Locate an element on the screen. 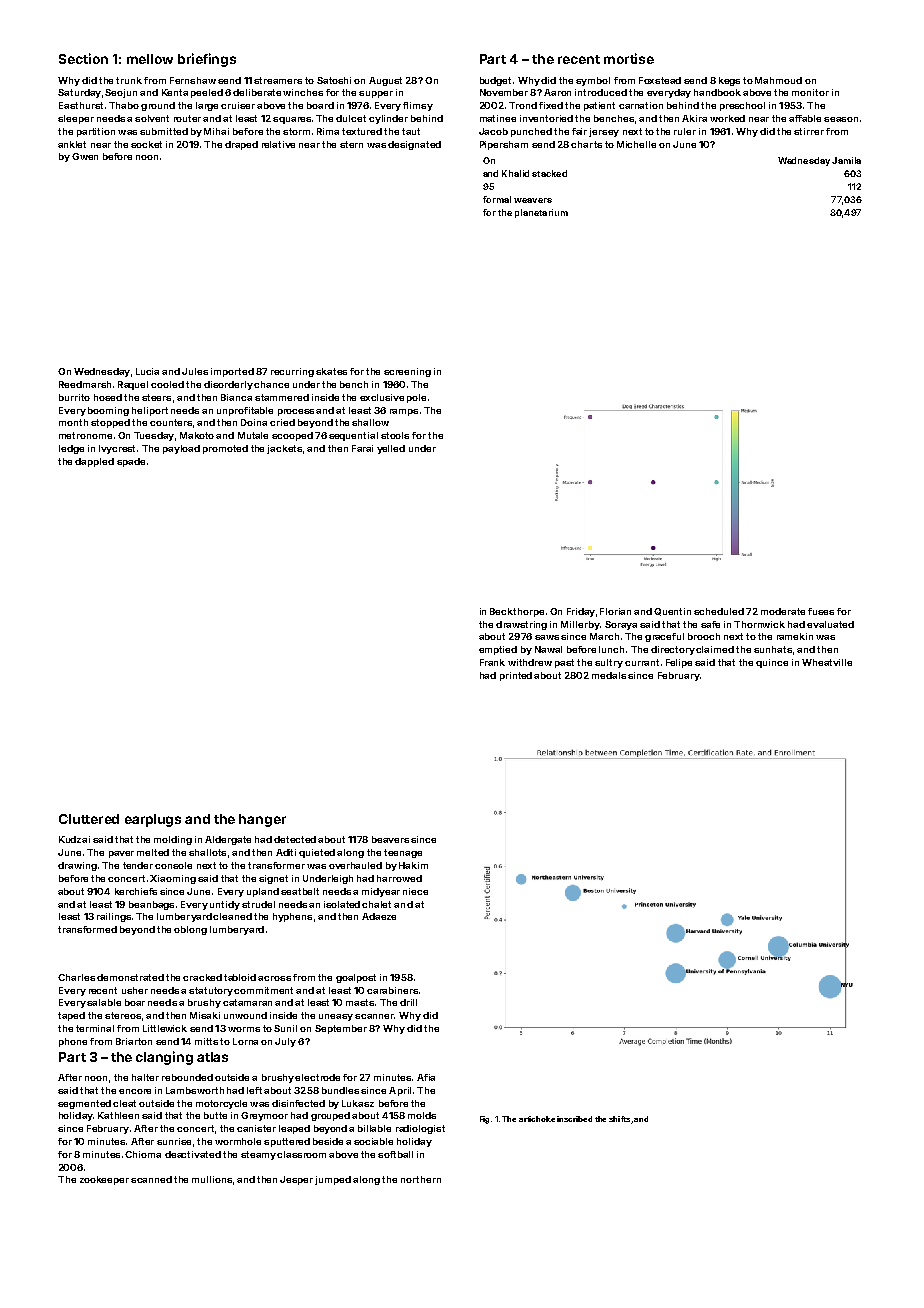 This screenshot has width=924, height=1308. beavers is located at coordinates (390, 839).
